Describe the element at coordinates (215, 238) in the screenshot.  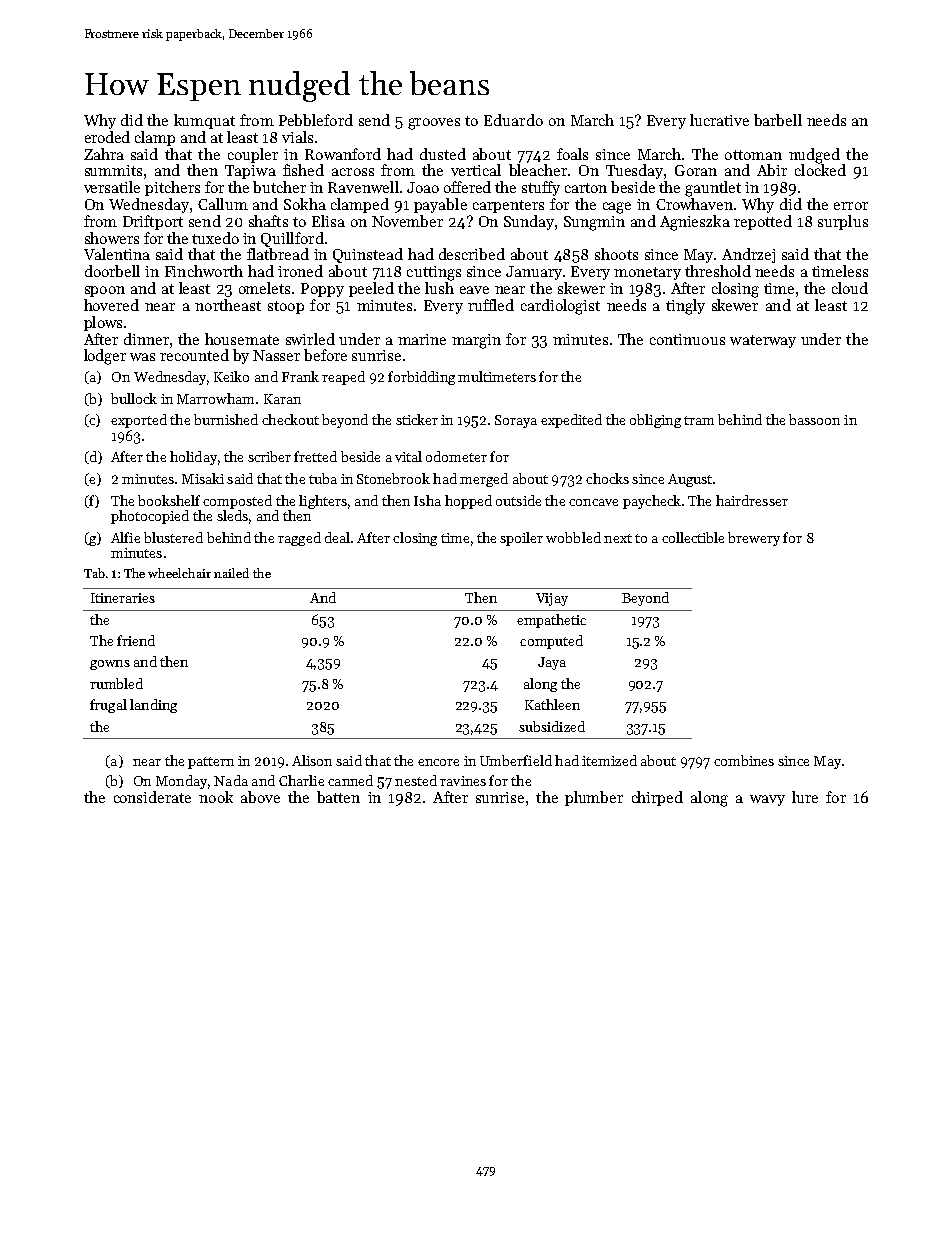
I see `tuxedo` at that location.
